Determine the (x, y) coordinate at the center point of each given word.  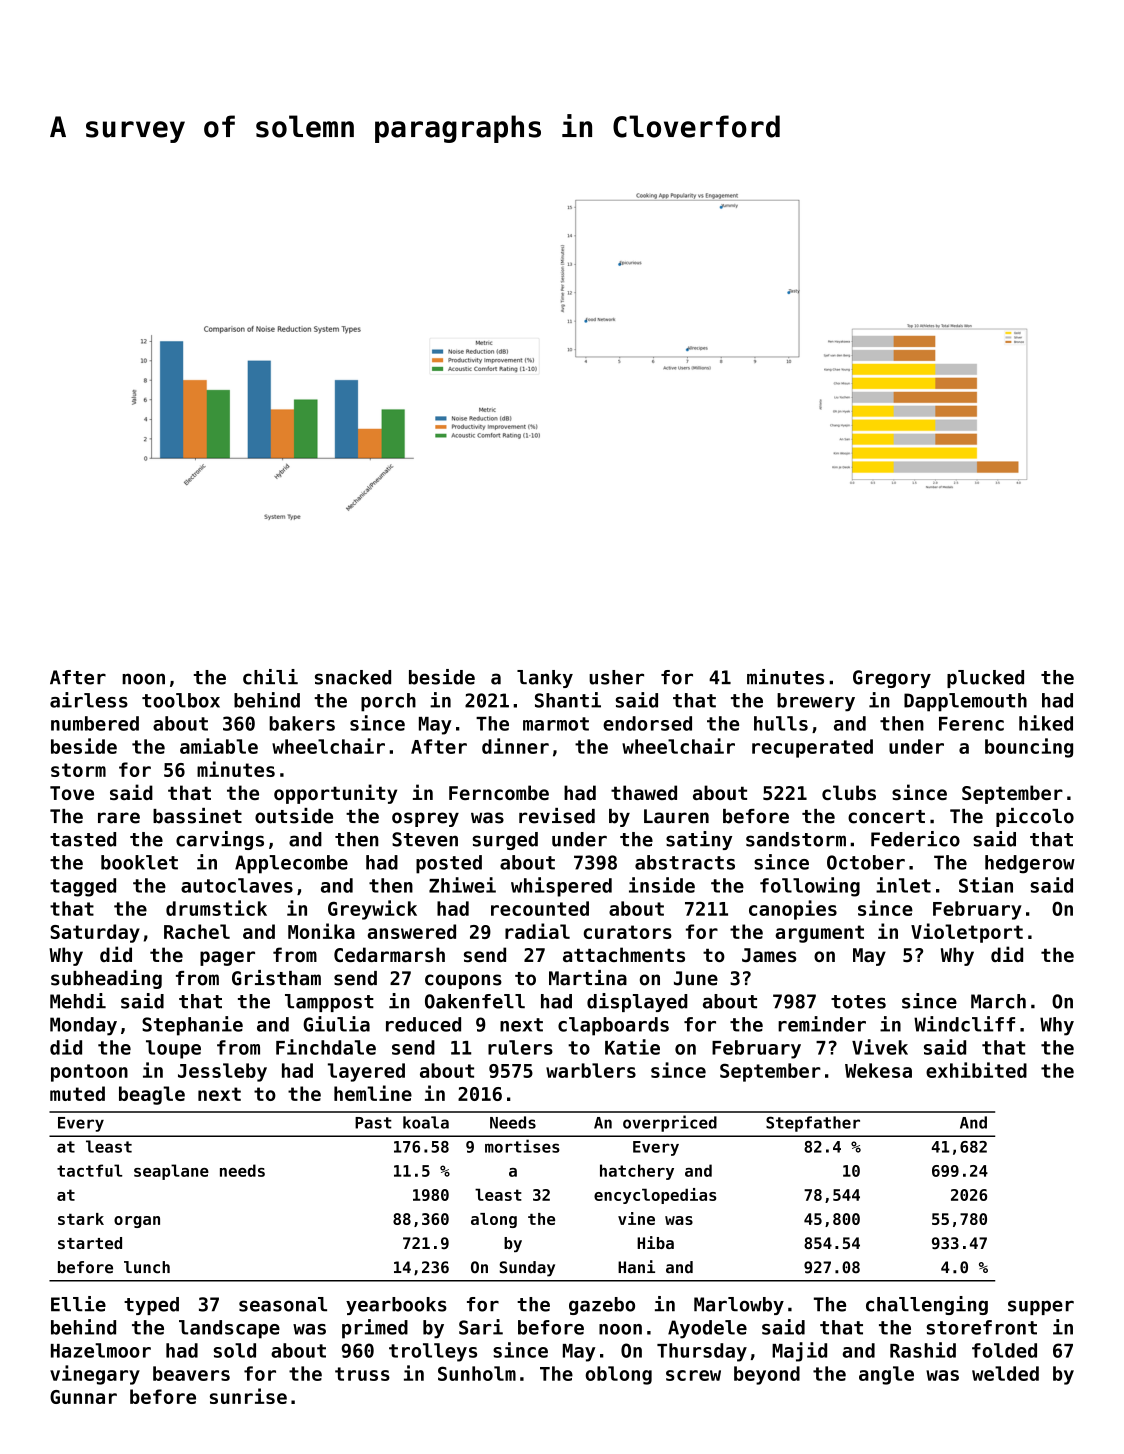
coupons (463, 981)
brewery (816, 702)
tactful (89, 1170)
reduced (423, 1024)
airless (89, 700)
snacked (353, 677)
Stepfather (813, 1124)
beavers (191, 1373)
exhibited (976, 1070)
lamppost (329, 1003)
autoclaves (237, 885)
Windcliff (964, 1024)
